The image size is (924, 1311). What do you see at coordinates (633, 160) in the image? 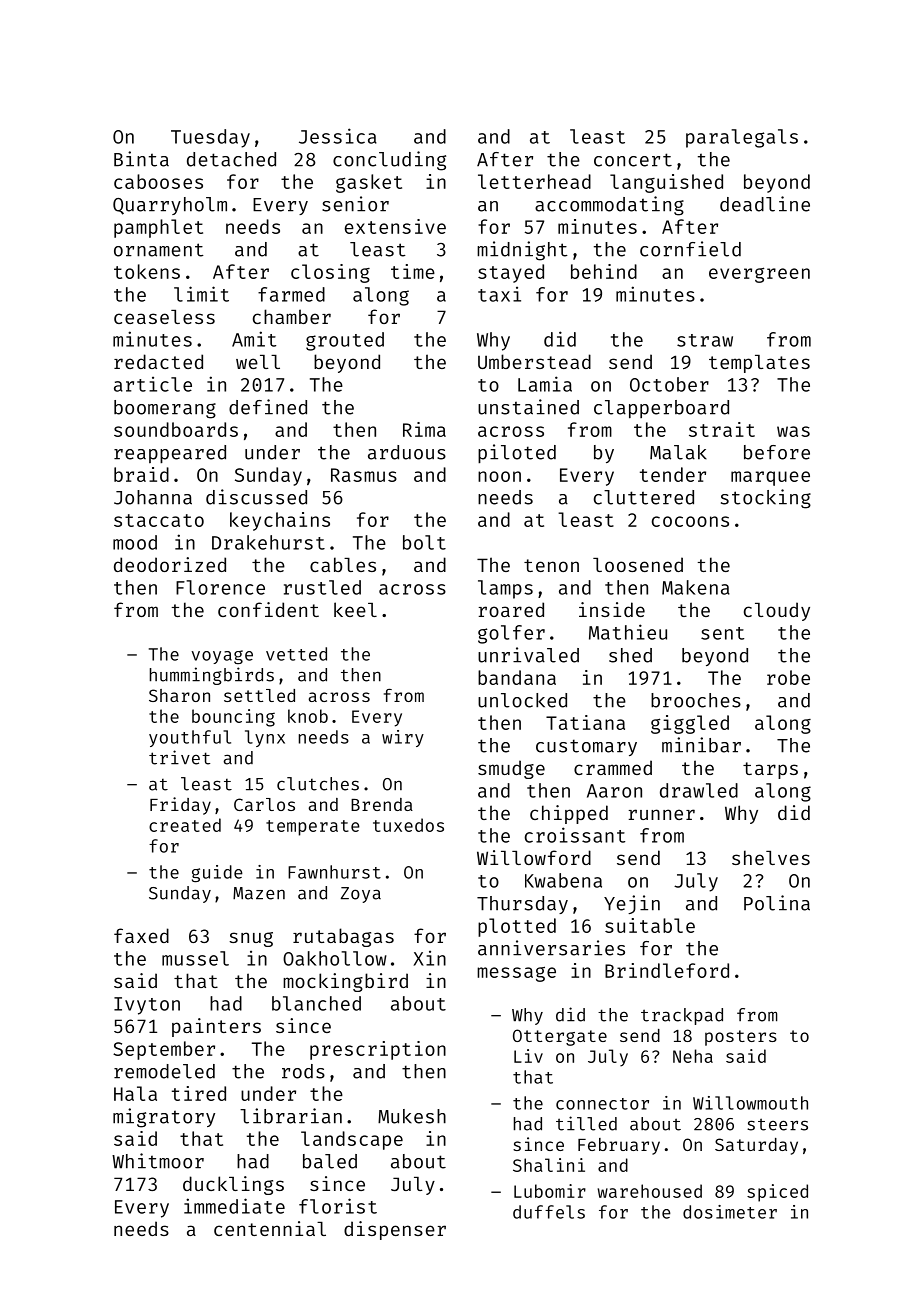
I see `concert` at bounding box center [633, 160].
